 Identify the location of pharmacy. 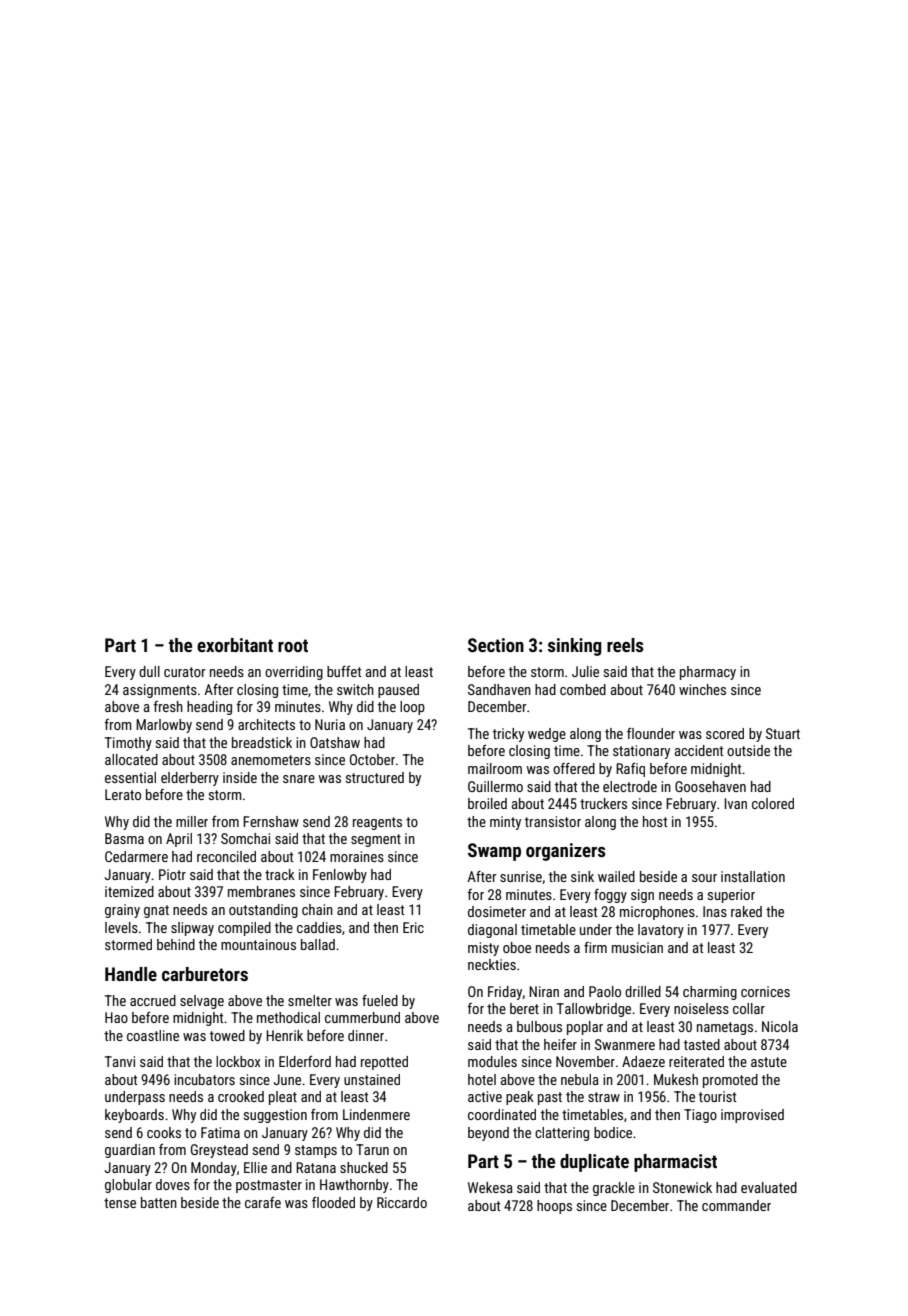
(708, 673).
